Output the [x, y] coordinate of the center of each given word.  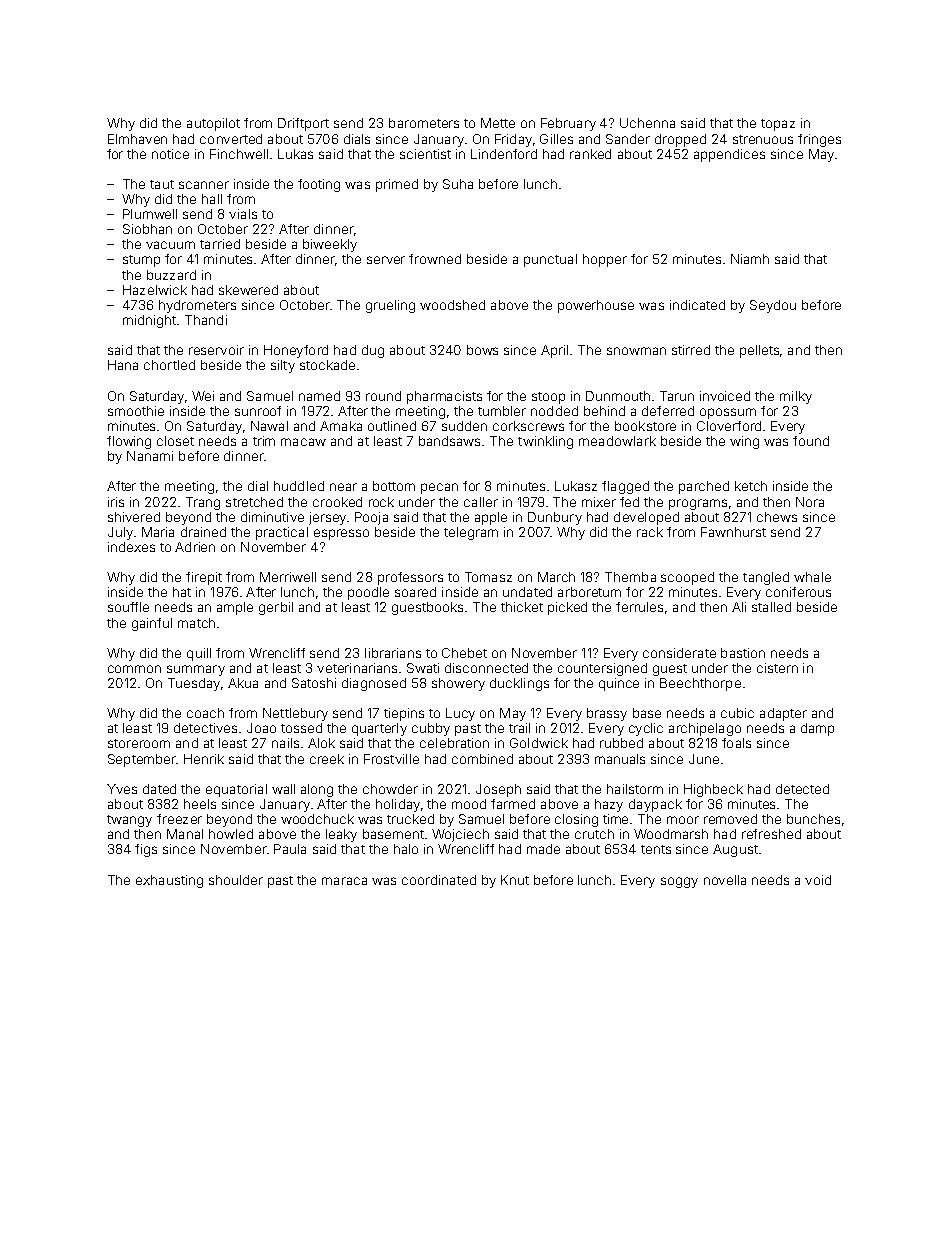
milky [796, 397]
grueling [390, 306]
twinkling [545, 442]
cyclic [646, 729]
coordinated [439, 880]
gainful [152, 624]
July [120, 533]
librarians [393, 653]
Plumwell [150, 214]
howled [231, 834]
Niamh [750, 259]
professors [410, 578]
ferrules [639, 607]
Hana [123, 365]
